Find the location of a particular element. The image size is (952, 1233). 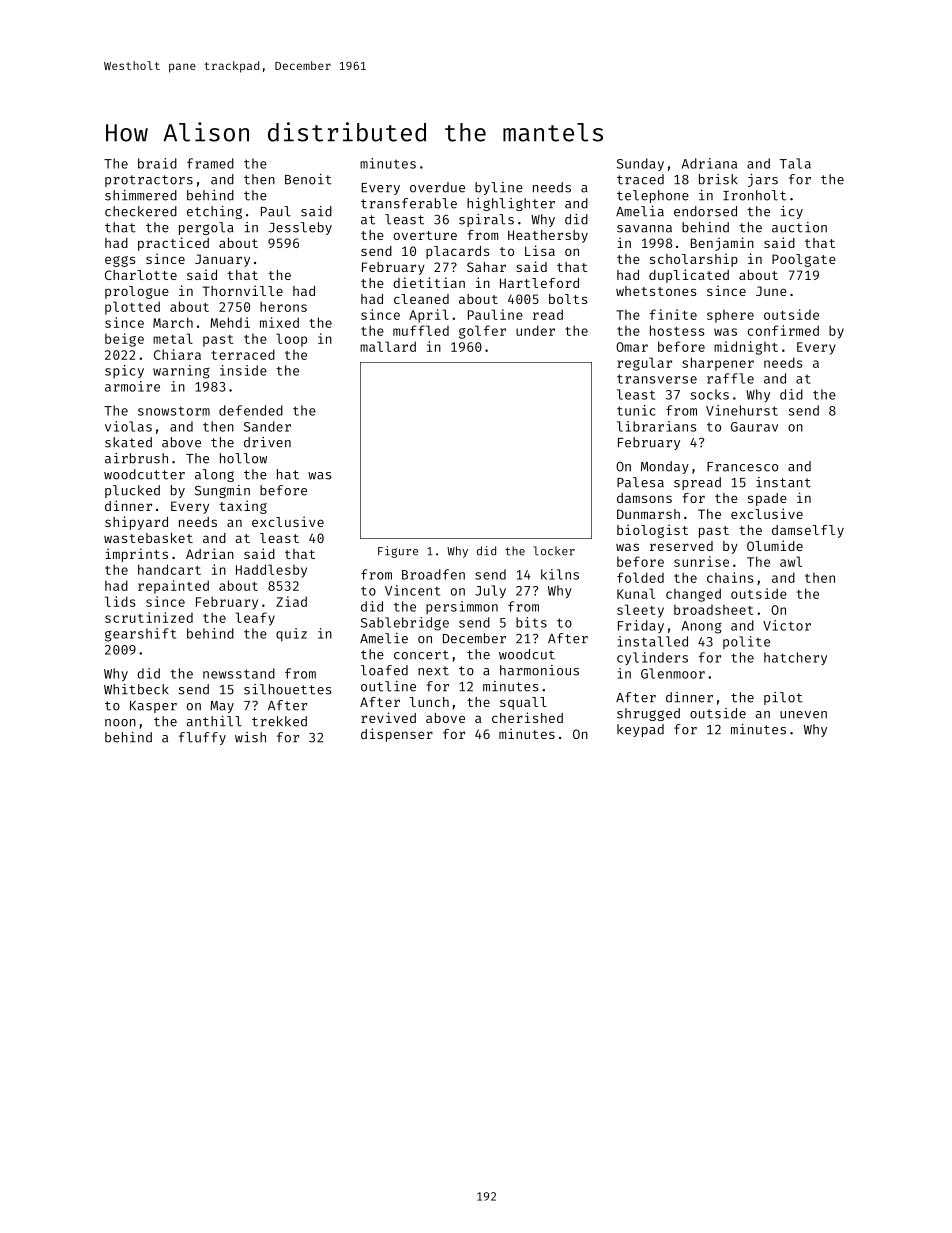

protractors is located at coordinates (149, 181).
